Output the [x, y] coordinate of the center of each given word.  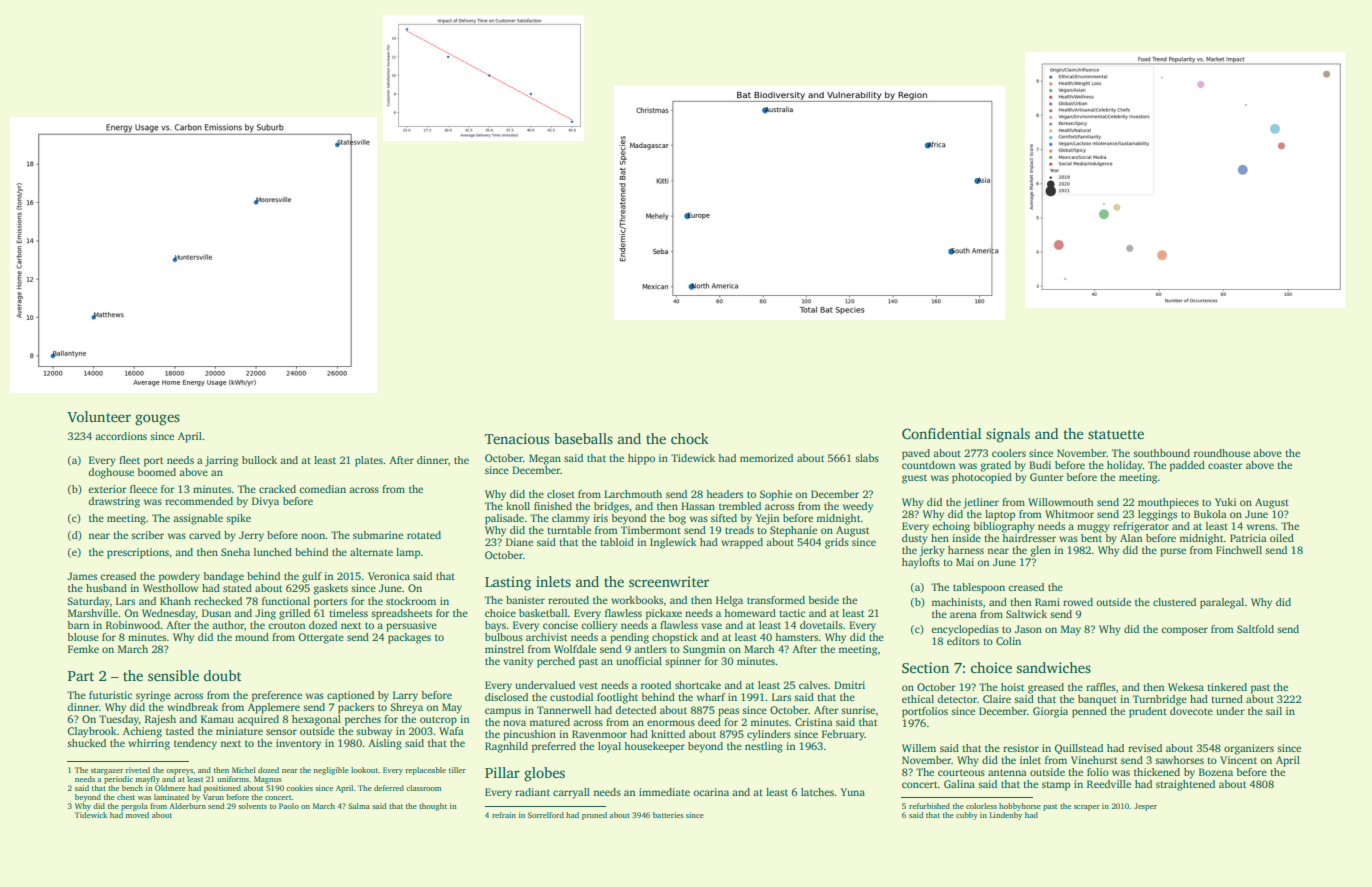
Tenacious [517, 438]
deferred [389, 788]
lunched [273, 552]
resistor [1021, 748]
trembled [740, 506]
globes [544, 774]
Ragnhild [506, 747]
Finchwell [1239, 550]
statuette [1116, 434]
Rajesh [160, 720]
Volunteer [99, 416]
